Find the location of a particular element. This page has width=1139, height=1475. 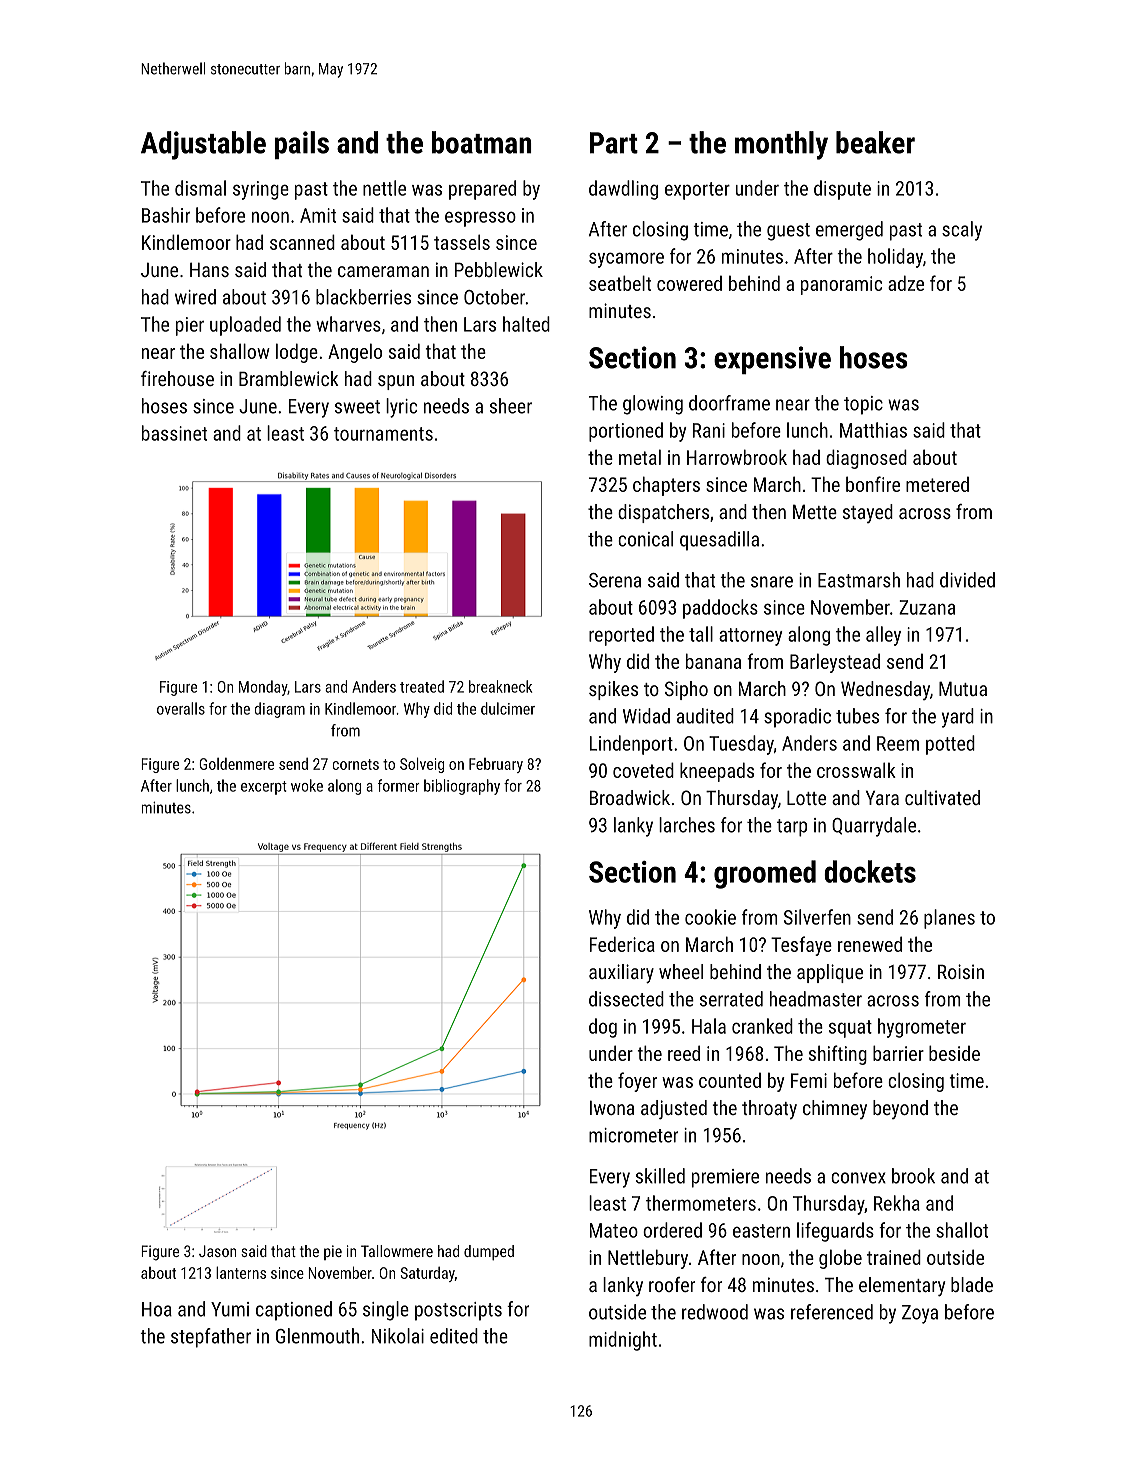

beaker is located at coordinates (875, 142).
